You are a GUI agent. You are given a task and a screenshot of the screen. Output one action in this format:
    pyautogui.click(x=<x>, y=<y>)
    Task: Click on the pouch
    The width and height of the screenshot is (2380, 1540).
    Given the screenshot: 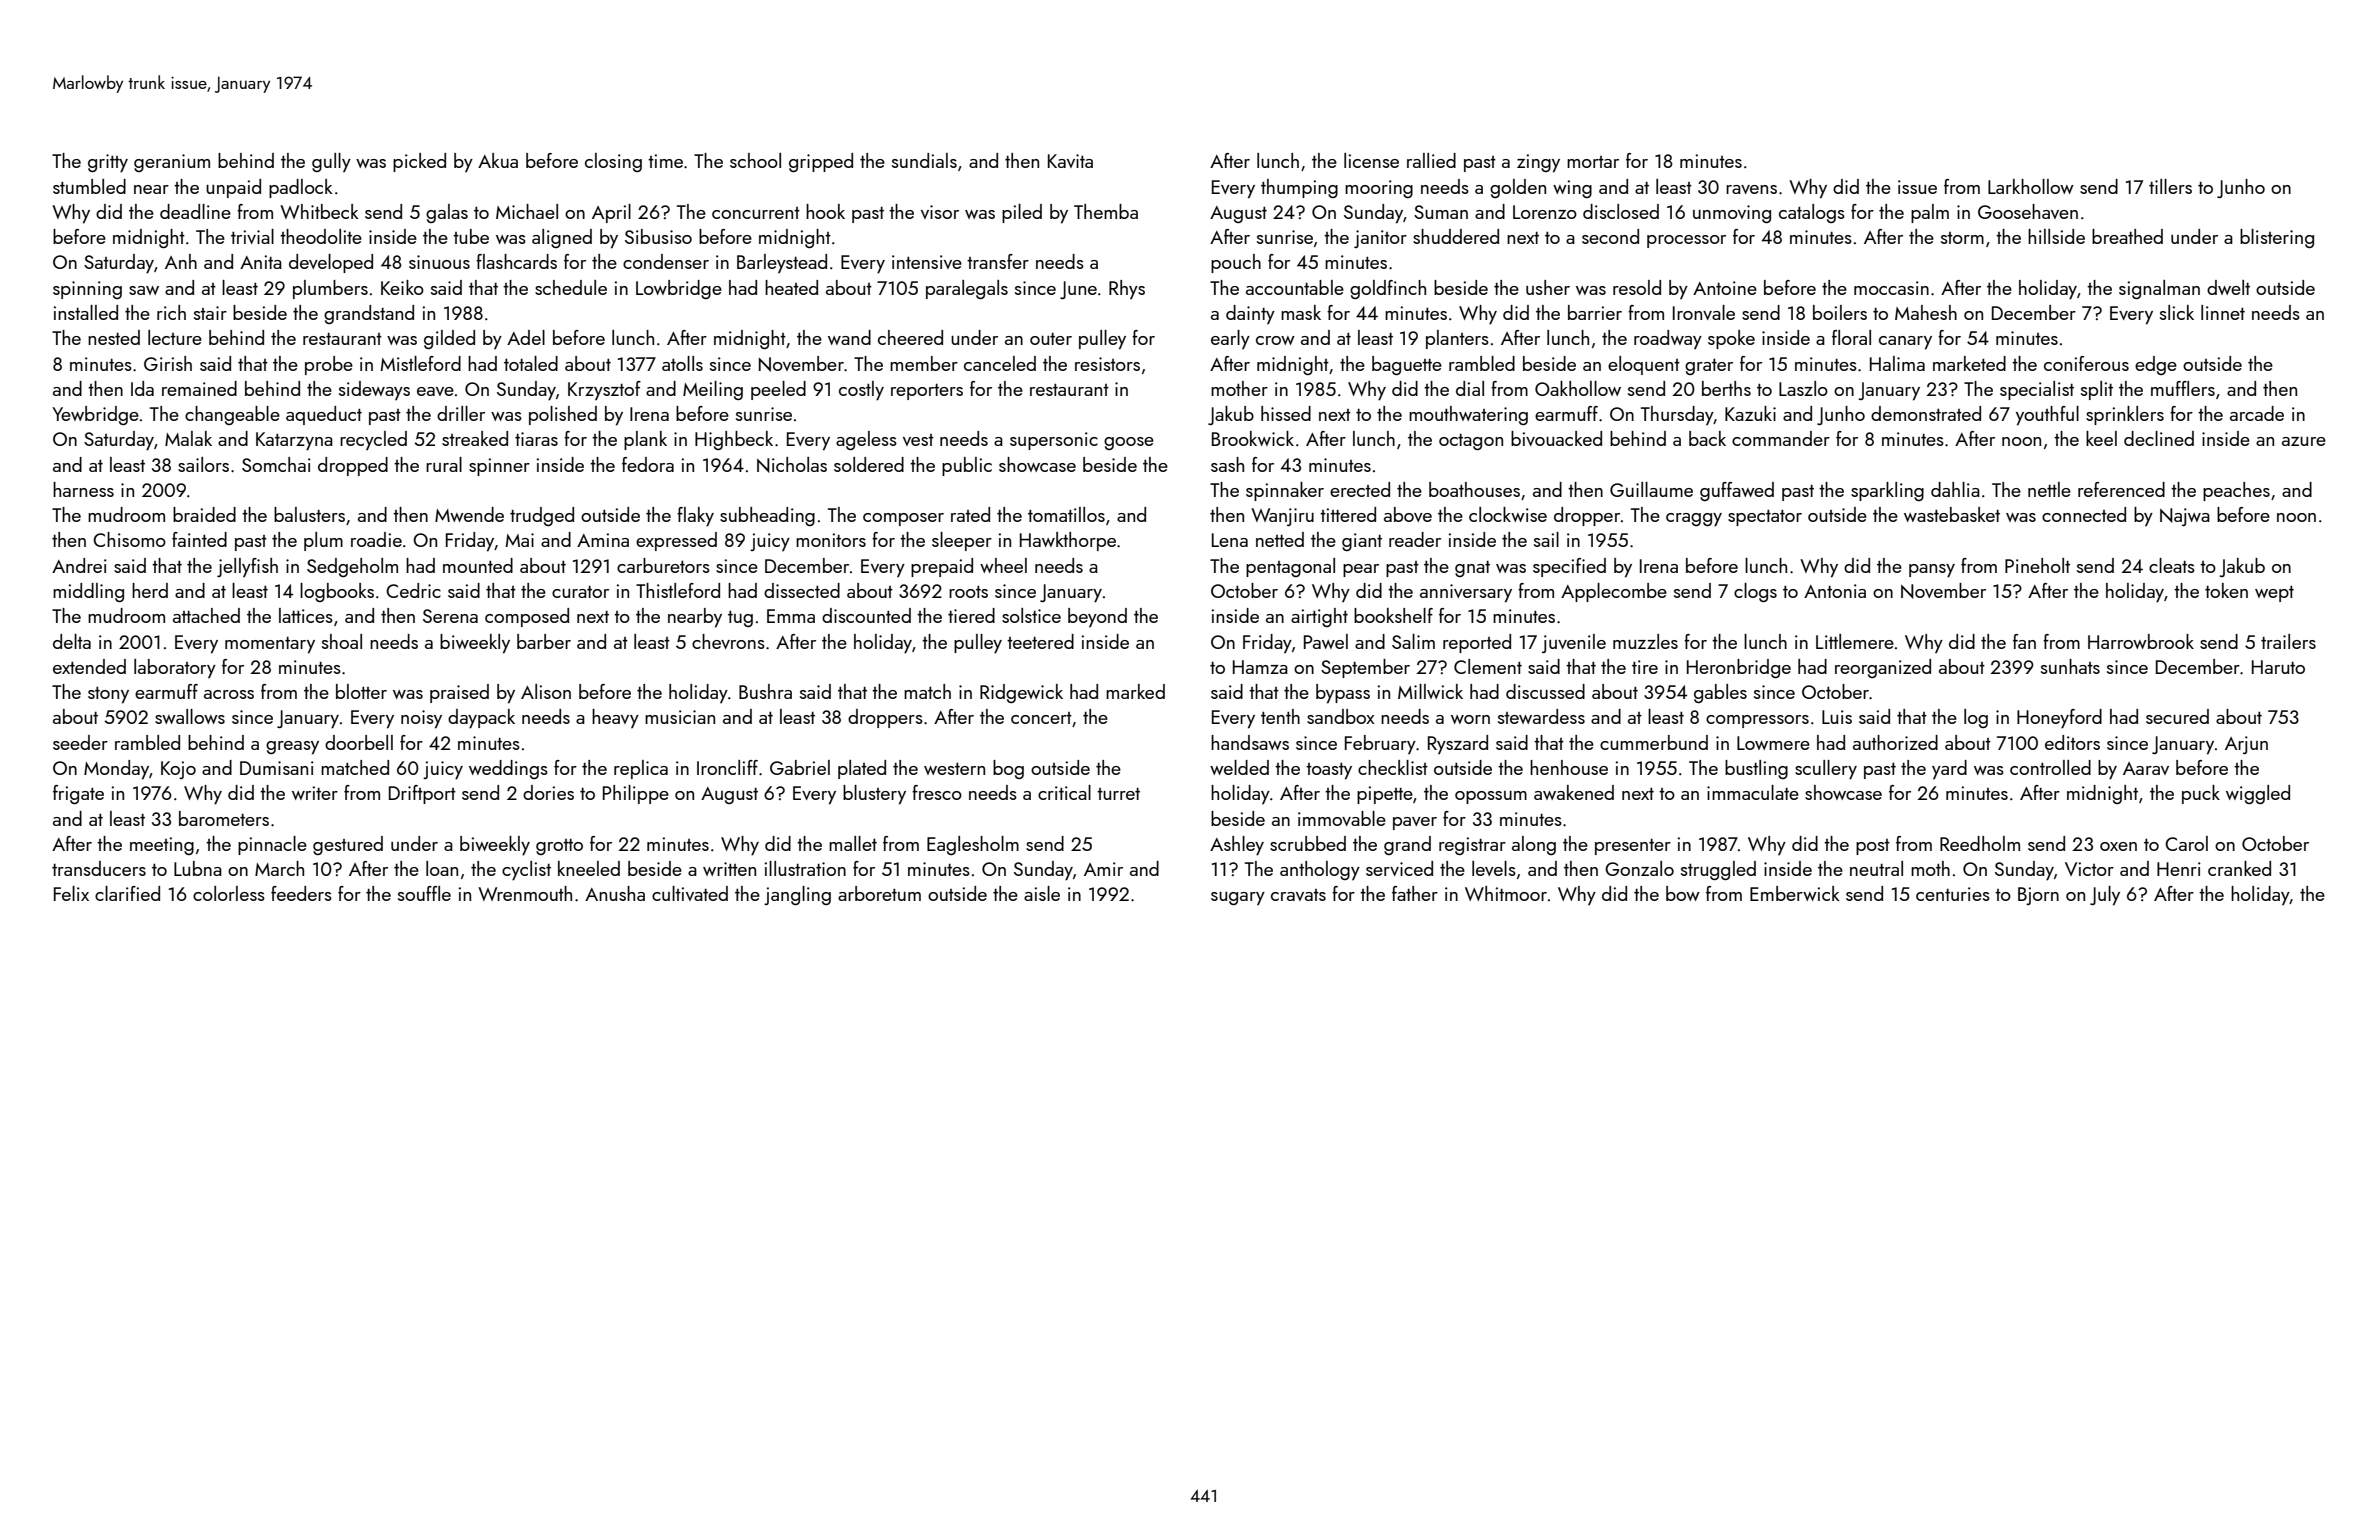 What is the action you would take?
    pyautogui.click(x=1236, y=263)
